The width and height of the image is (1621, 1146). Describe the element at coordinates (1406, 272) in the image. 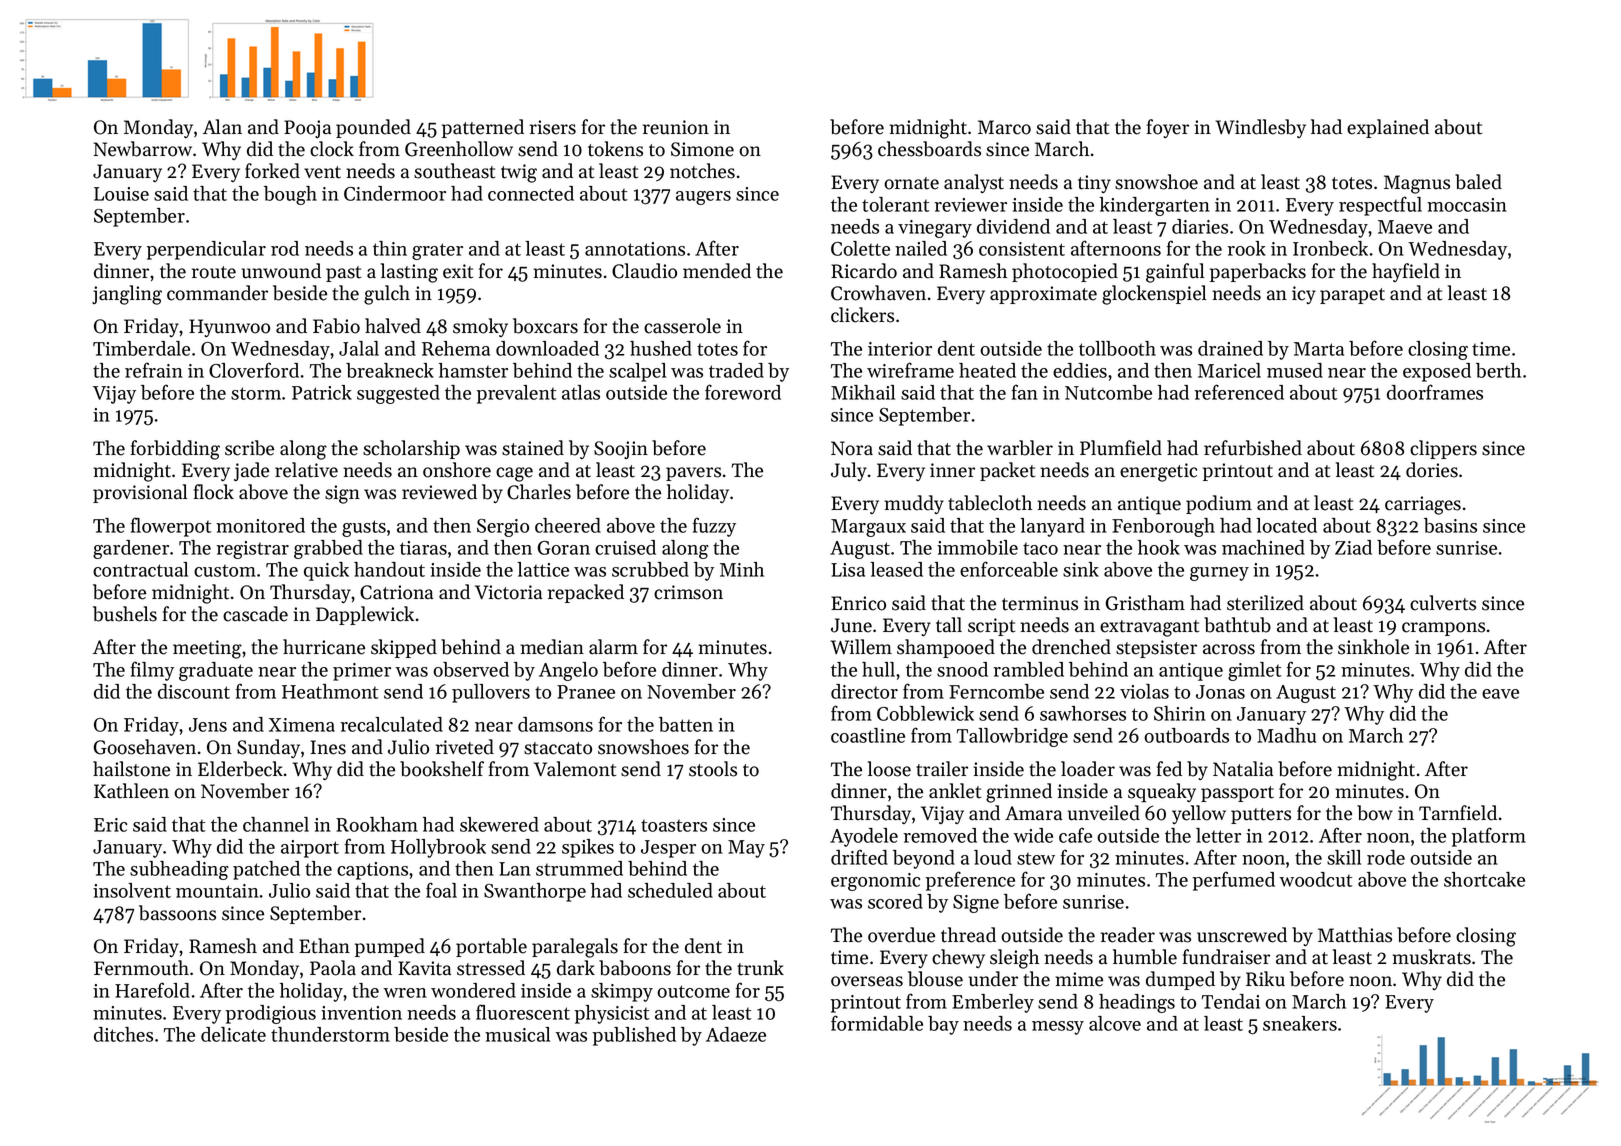

I see `hayfield` at that location.
